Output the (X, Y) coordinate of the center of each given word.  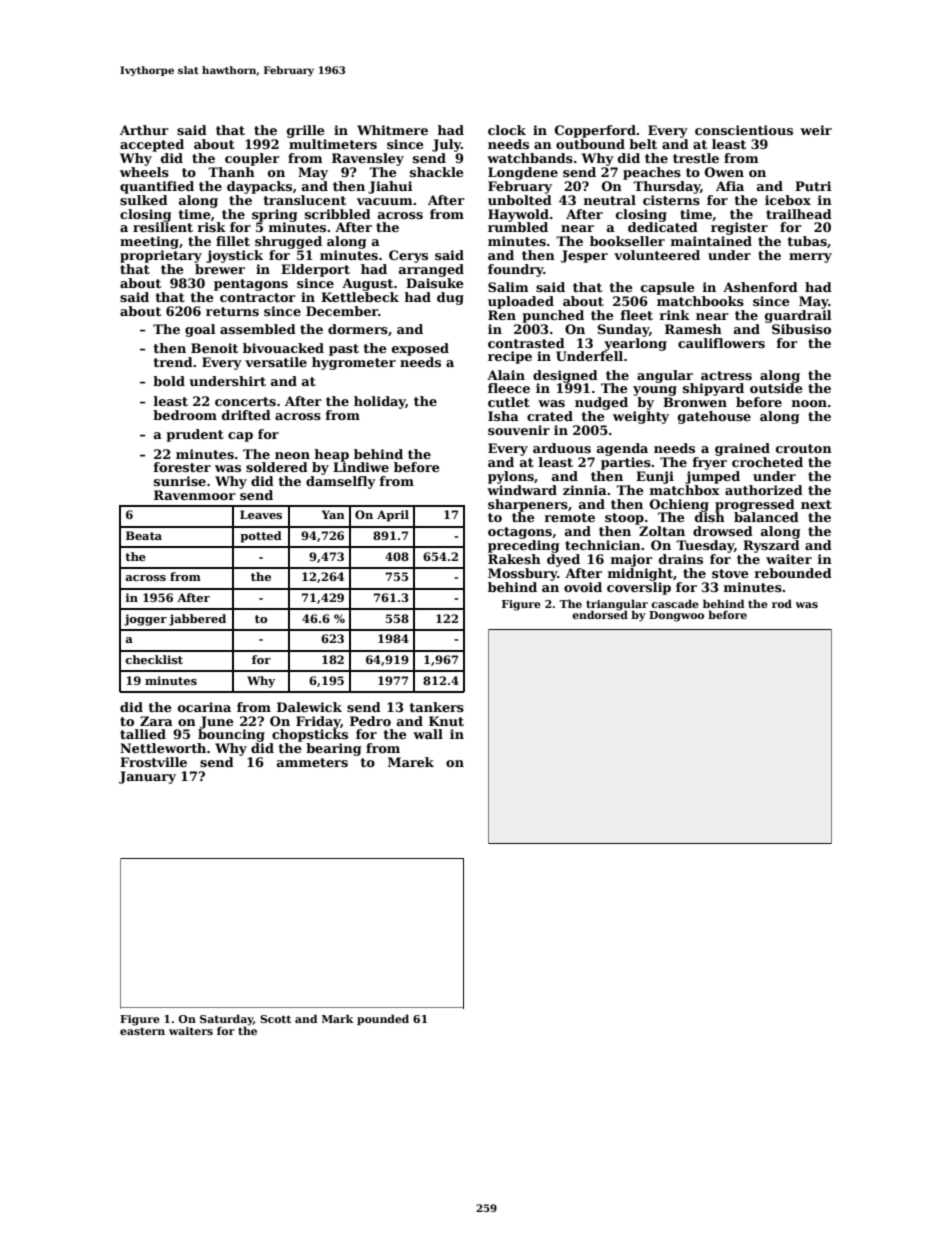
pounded (383, 1019)
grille (306, 131)
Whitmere (392, 130)
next (816, 504)
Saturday (226, 1020)
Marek (411, 762)
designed (565, 376)
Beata (144, 535)
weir (816, 130)
